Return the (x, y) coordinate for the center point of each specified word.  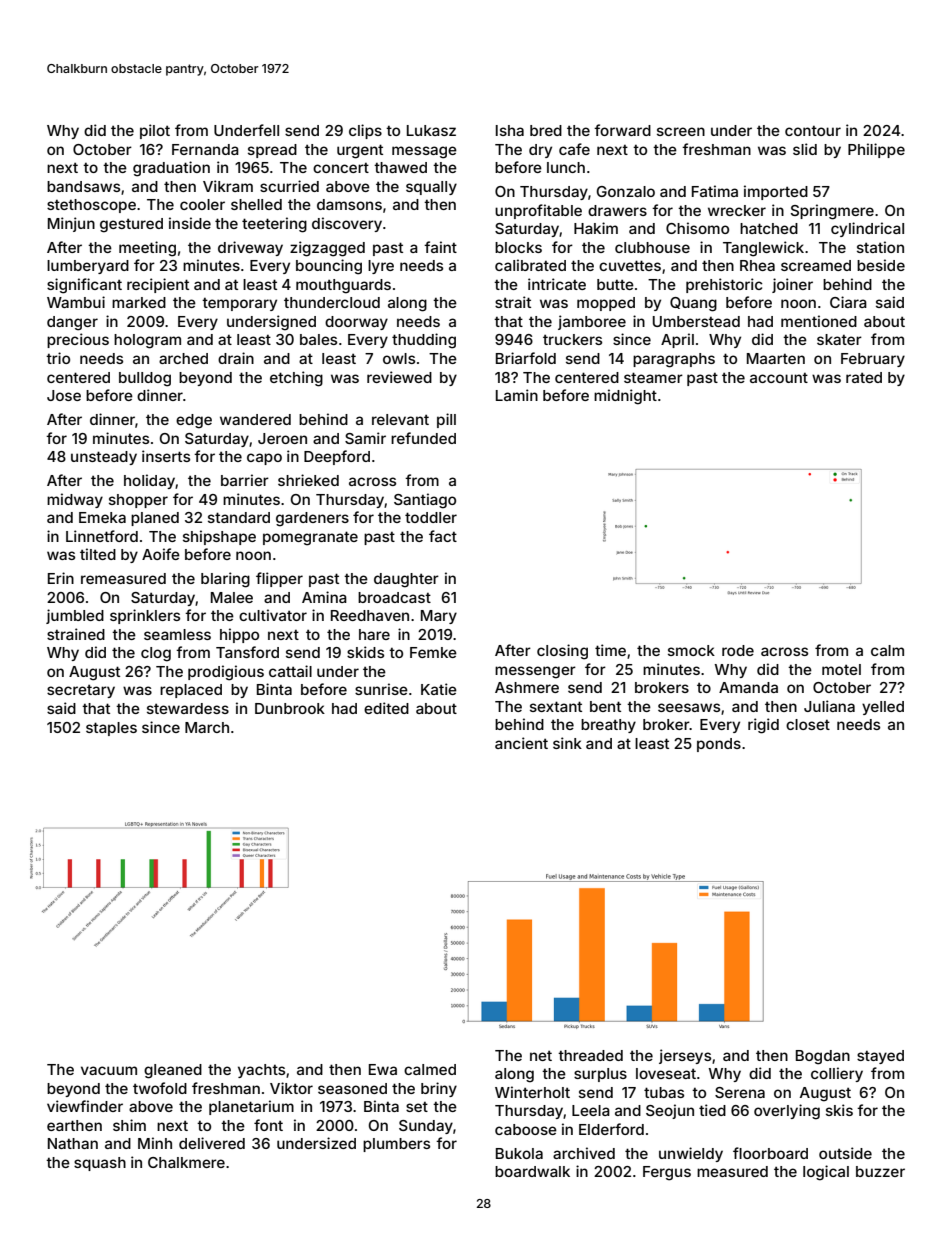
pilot (155, 131)
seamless (177, 634)
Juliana (829, 706)
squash (100, 1164)
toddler (431, 517)
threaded (590, 1055)
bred (546, 130)
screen (681, 131)
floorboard (770, 1153)
